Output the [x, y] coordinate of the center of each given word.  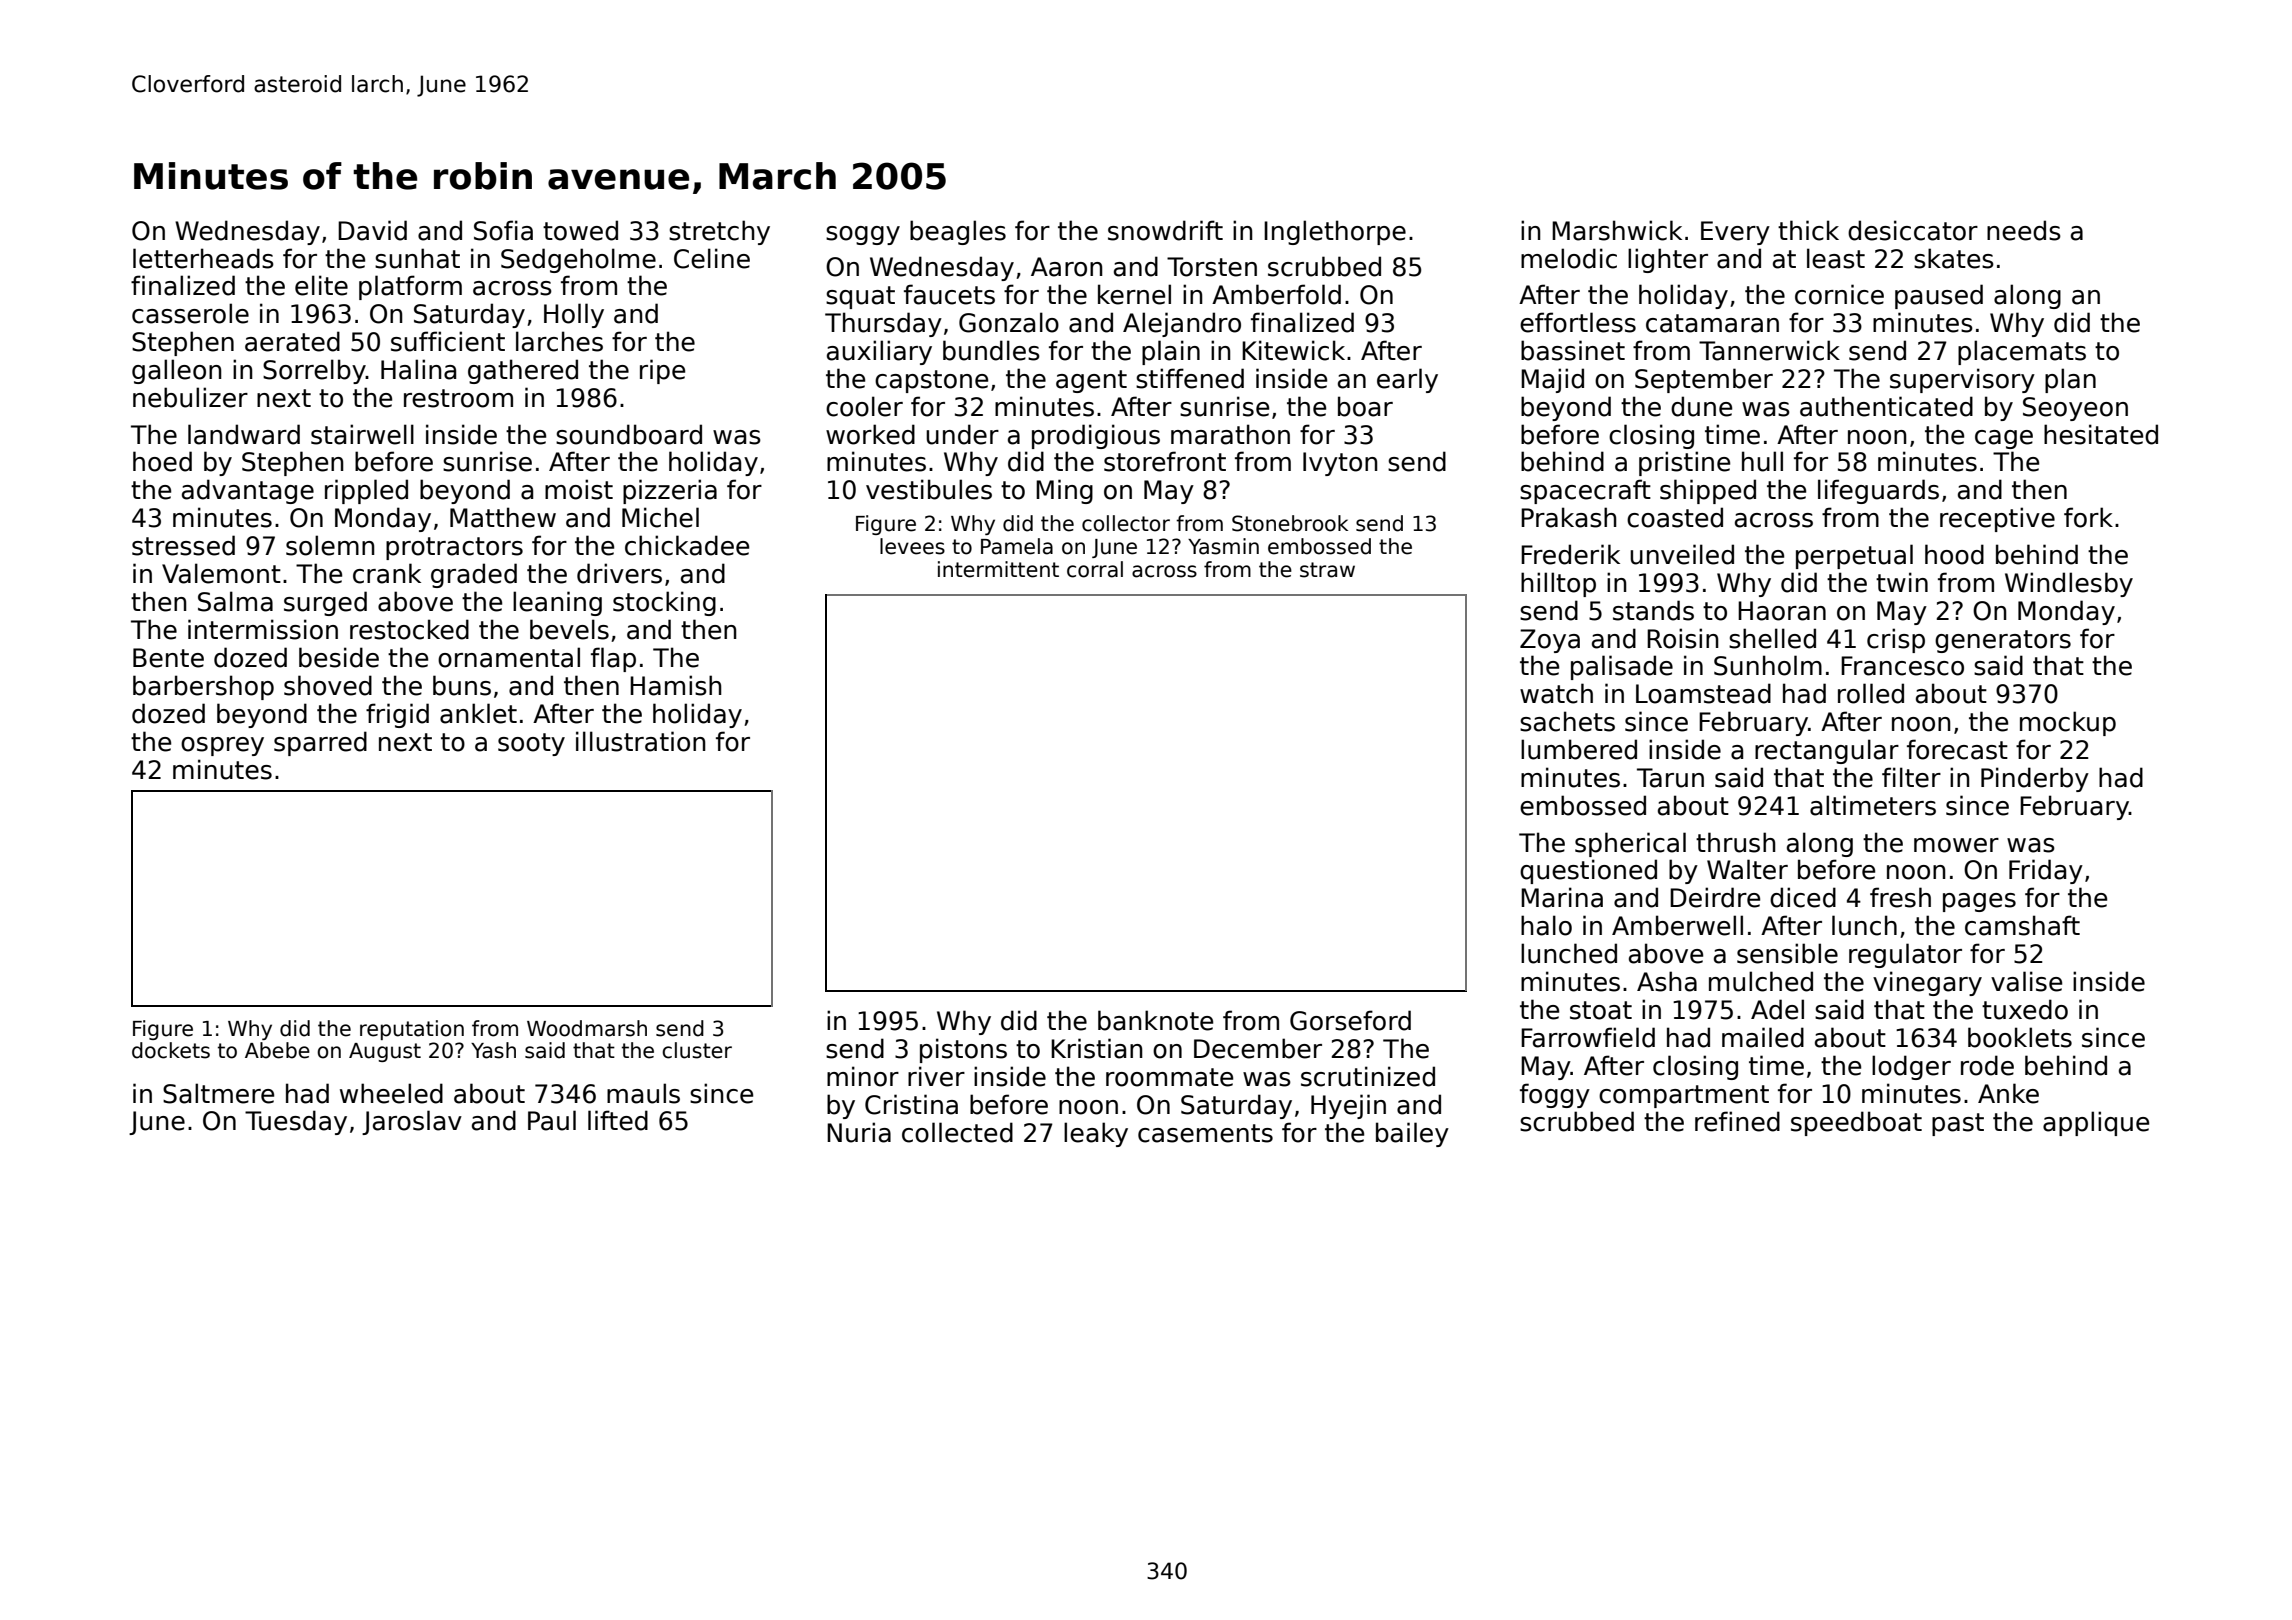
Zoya [1550, 641]
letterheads [203, 258]
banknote [1155, 1020]
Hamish [676, 685]
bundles [991, 350]
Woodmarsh [587, 1028]
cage [2004, 439]
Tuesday [296, 1122]
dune [1701, 406]
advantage [248, 491]
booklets [2020, 1037]
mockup [2068, 723]
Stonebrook [1290, 523]
